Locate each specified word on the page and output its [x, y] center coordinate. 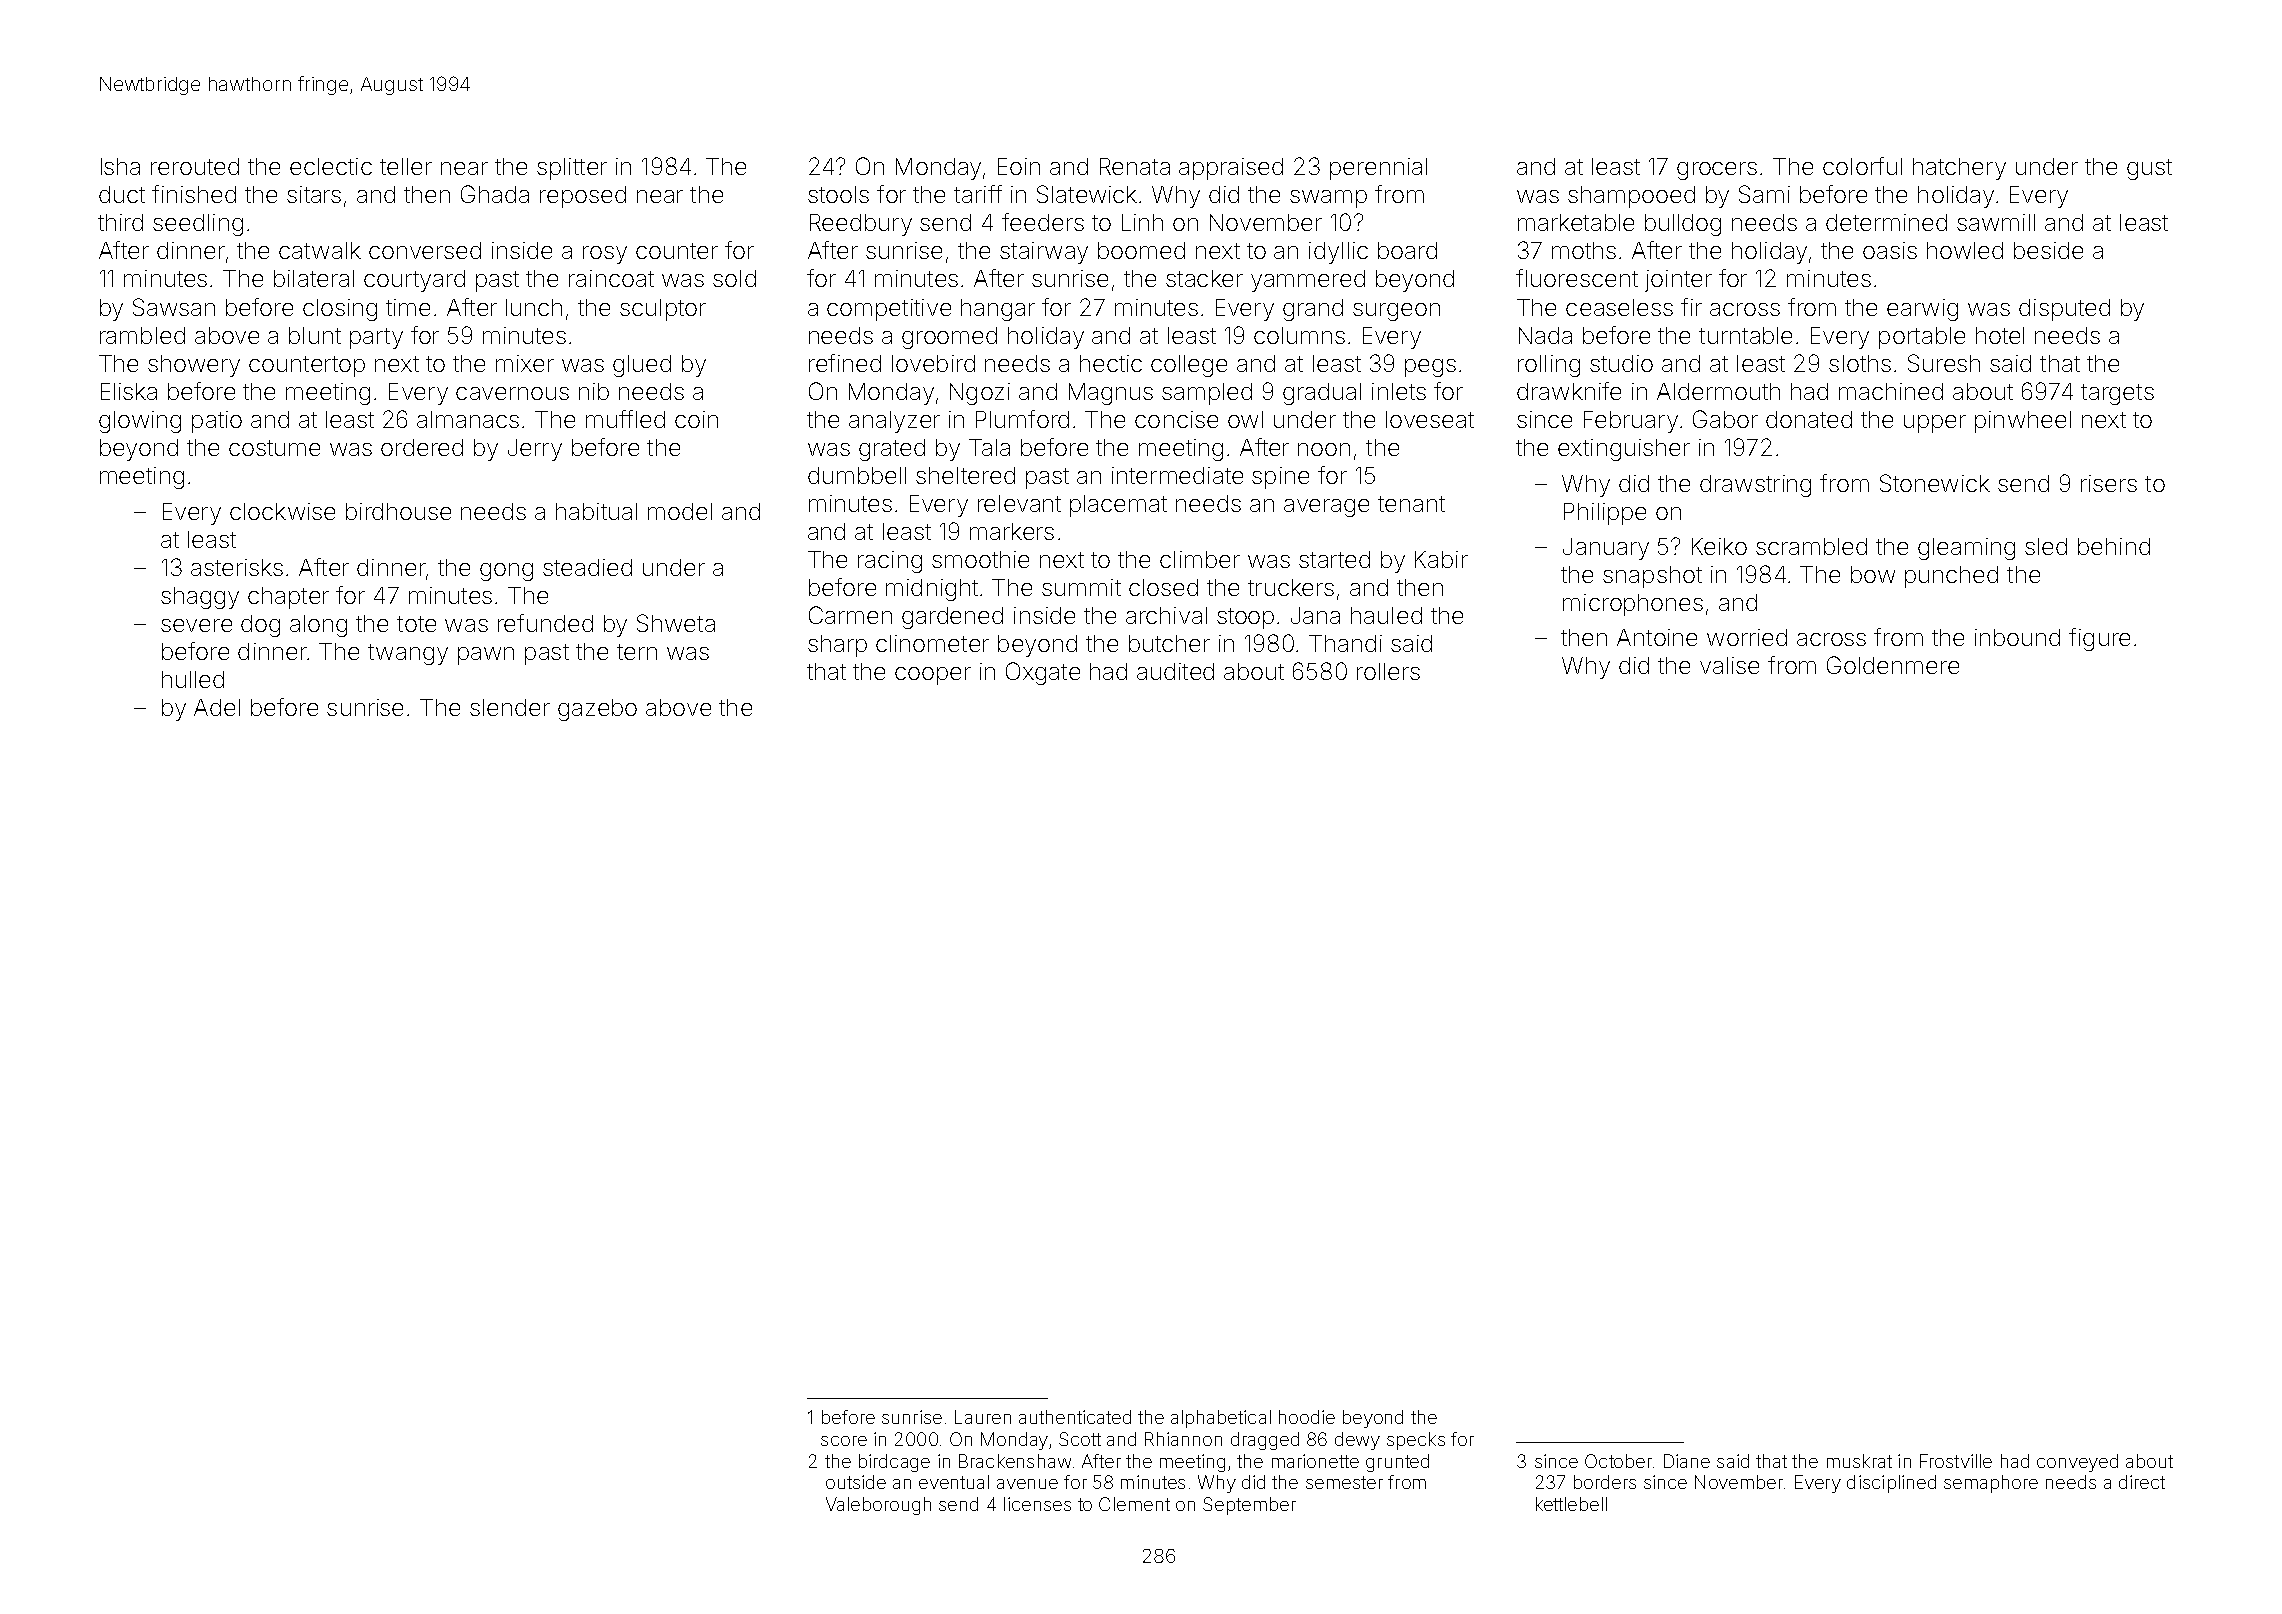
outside [856, 1482]
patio [217, 422]
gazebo [597, 710]
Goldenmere [1893, 665]
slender [510, 707]
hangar [998, 310]
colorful [1862, 166]
